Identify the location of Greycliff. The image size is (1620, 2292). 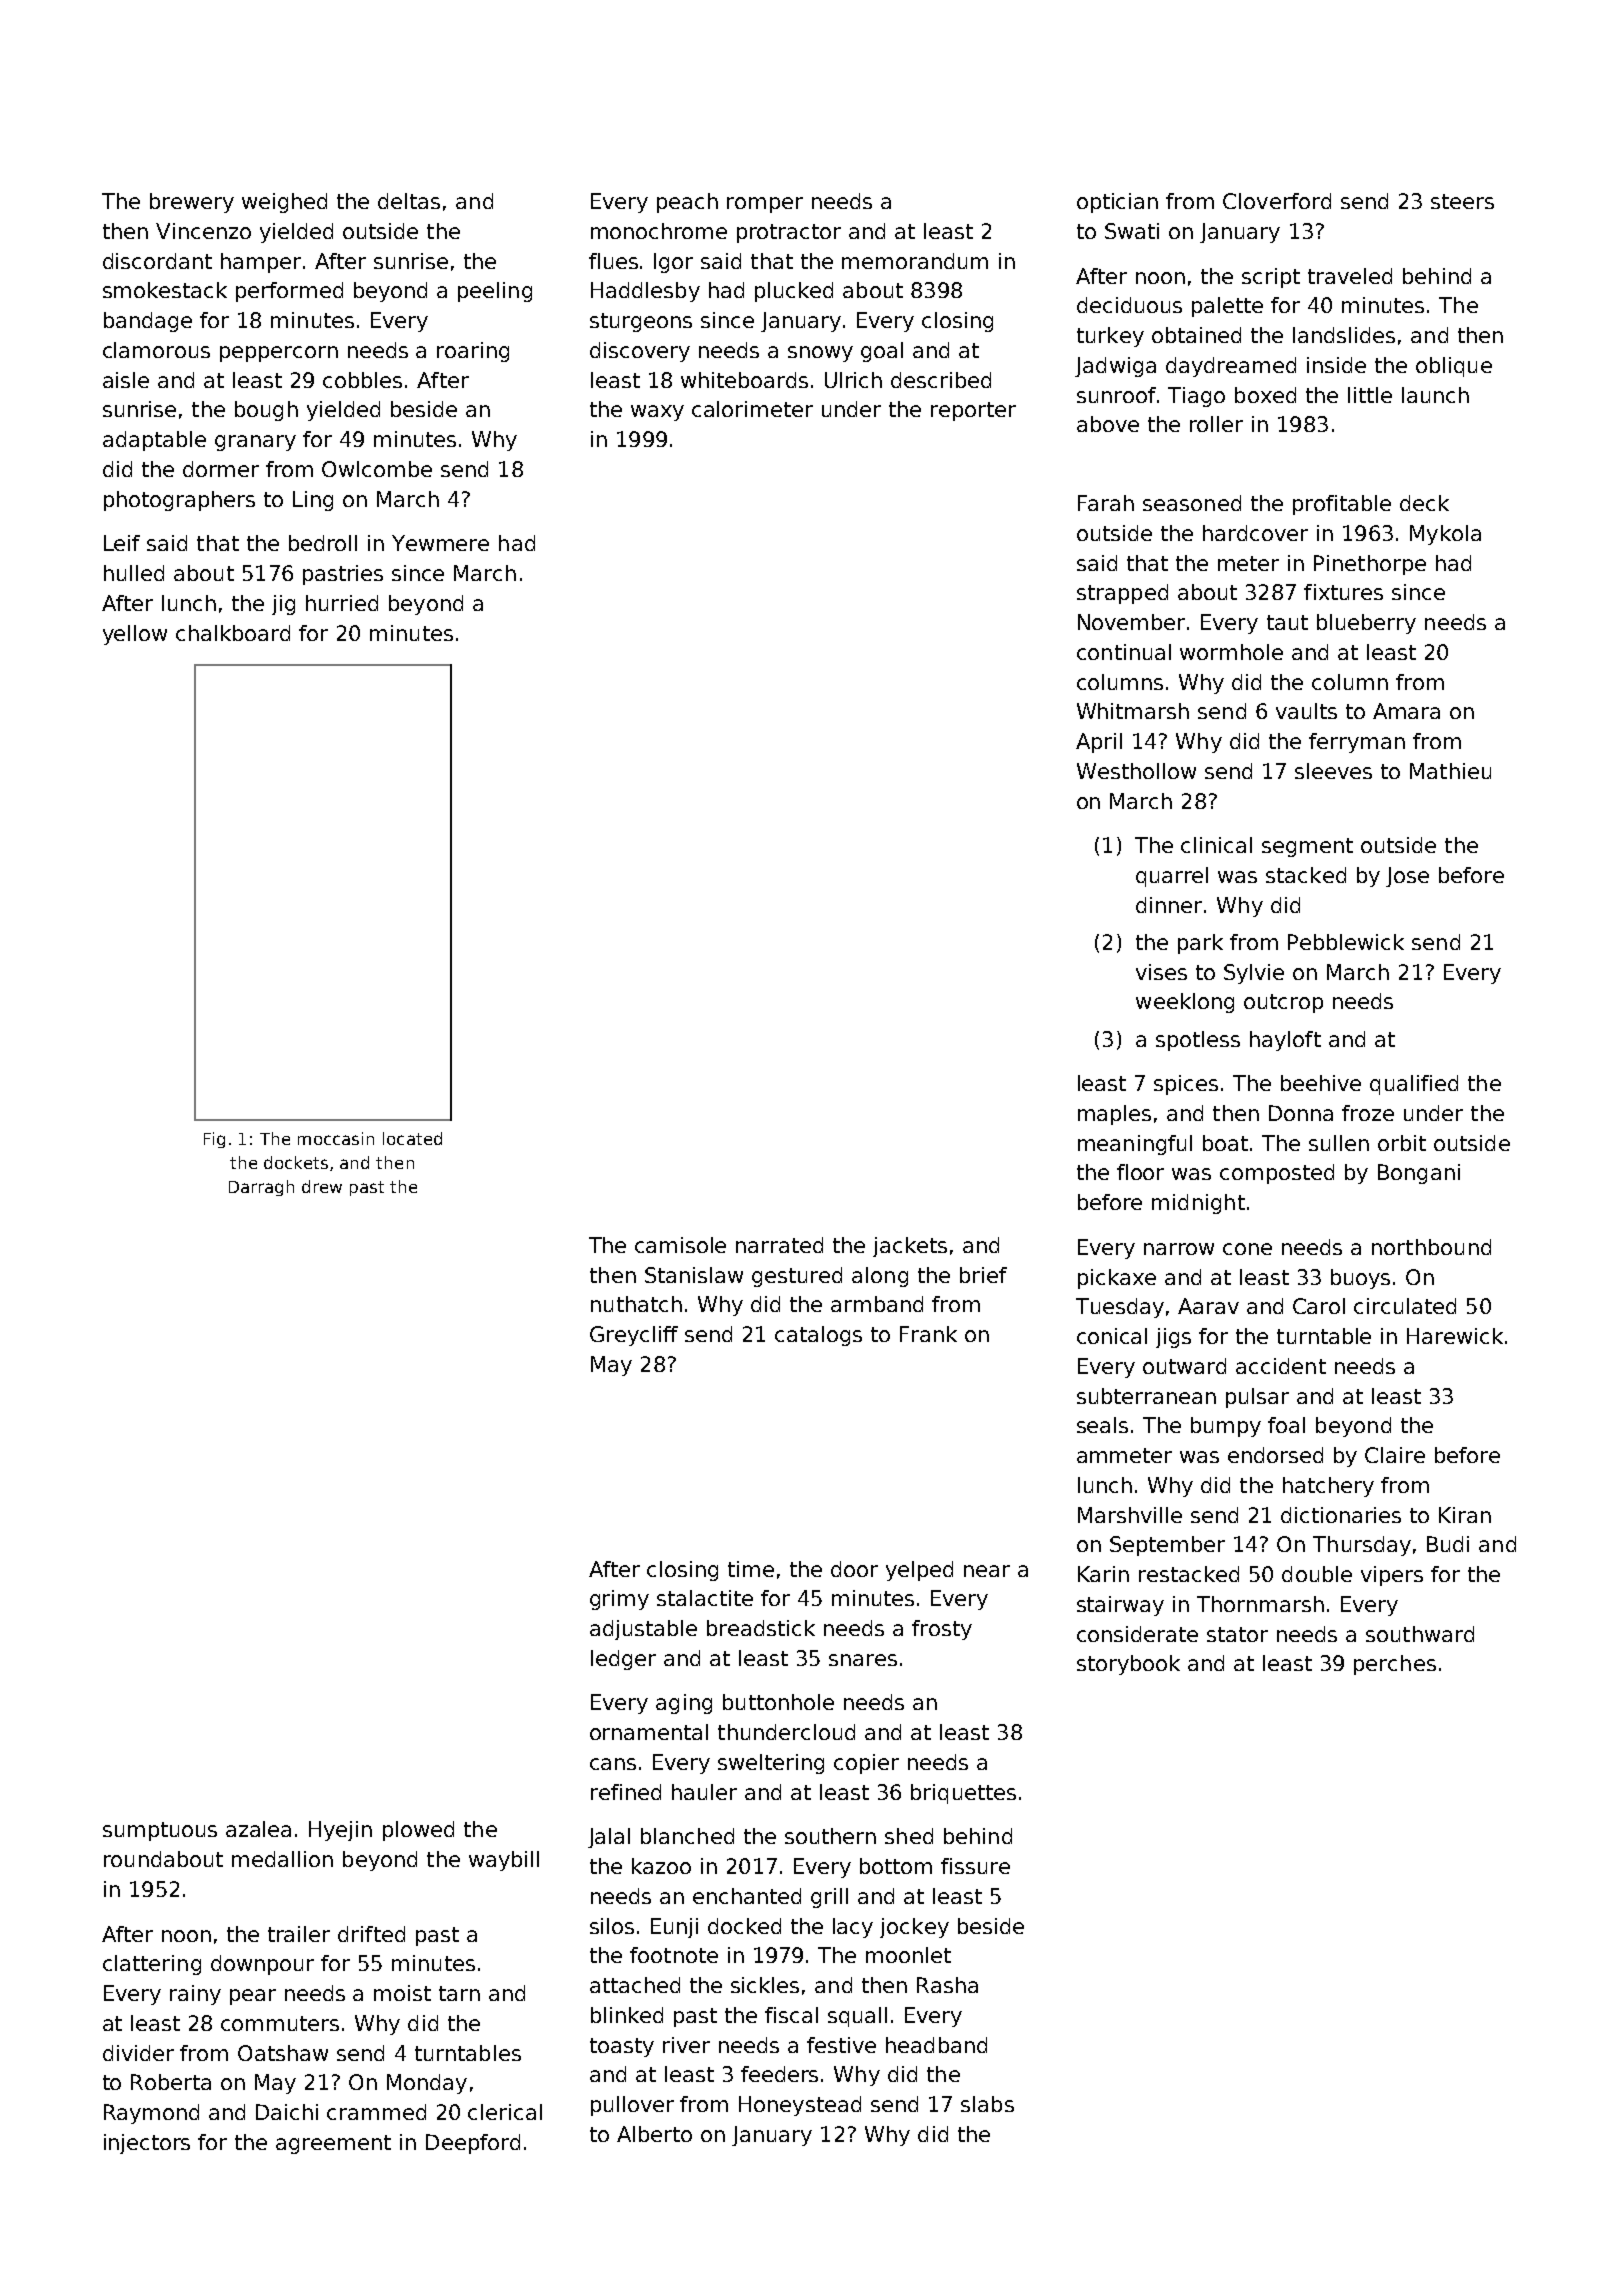
(634, 1336).
